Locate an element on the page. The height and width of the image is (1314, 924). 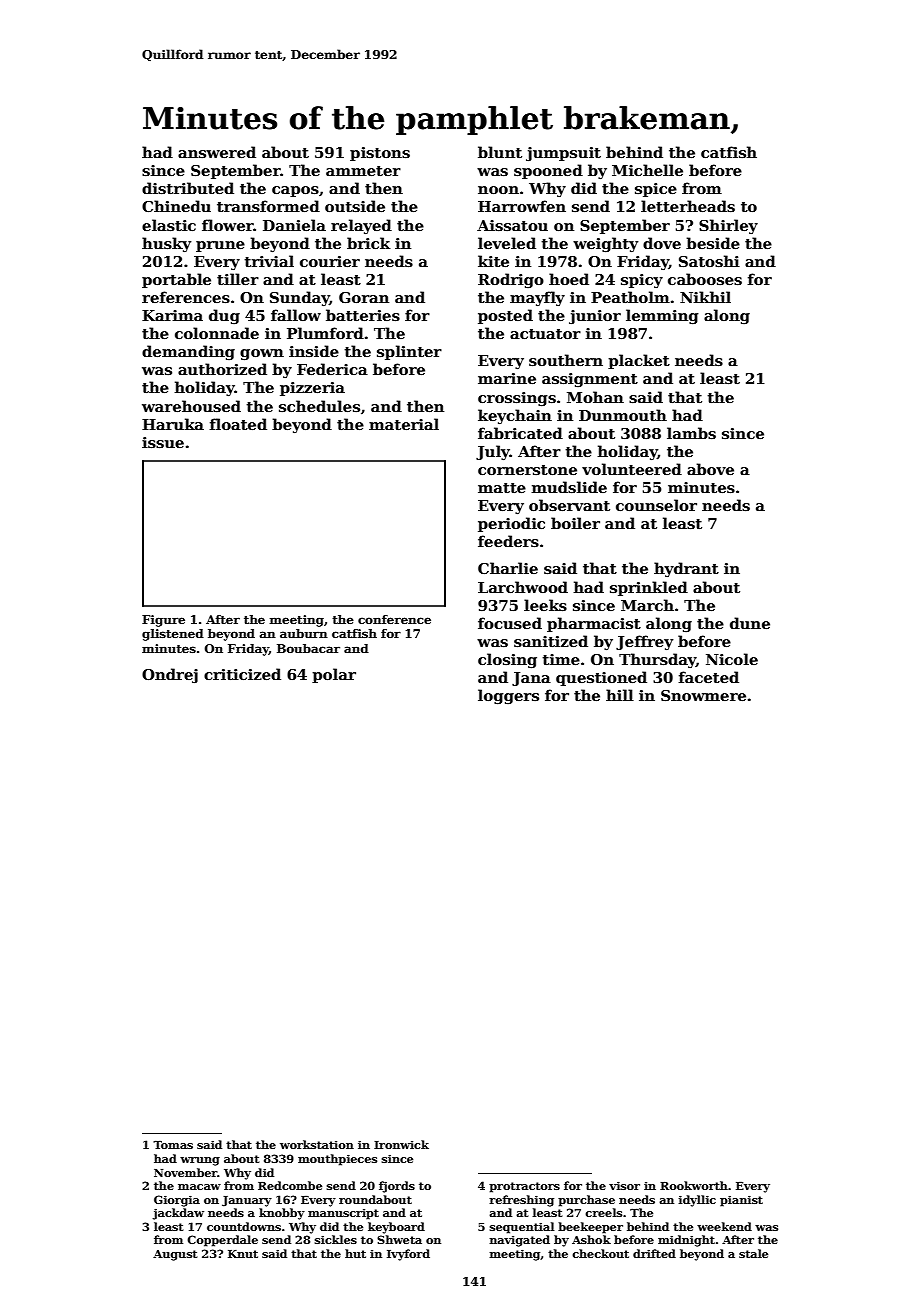
distributed is located at coordinates (188, 188).
